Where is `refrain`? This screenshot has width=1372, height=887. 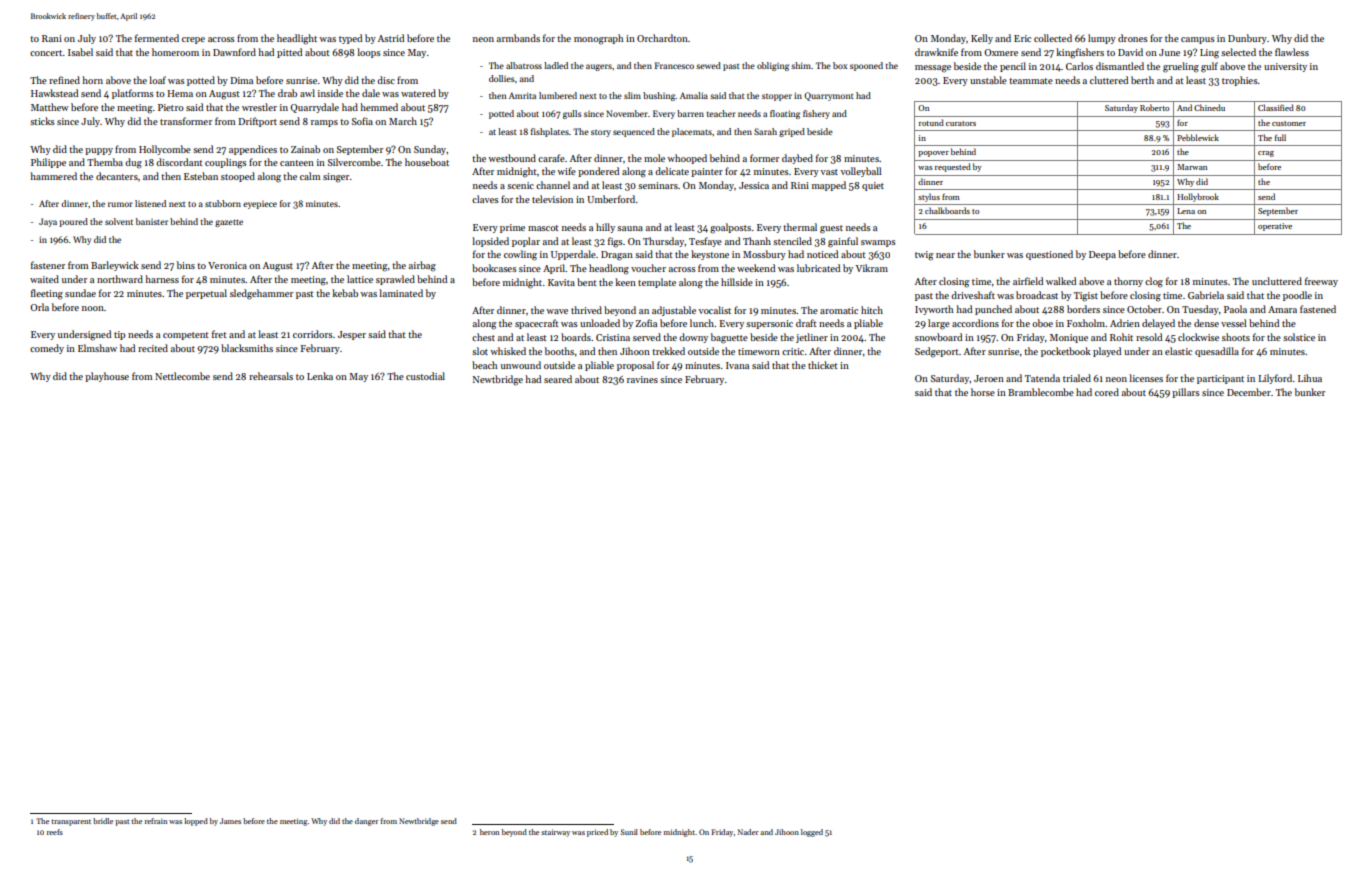 refrain is located at coordinates (156, 821).
